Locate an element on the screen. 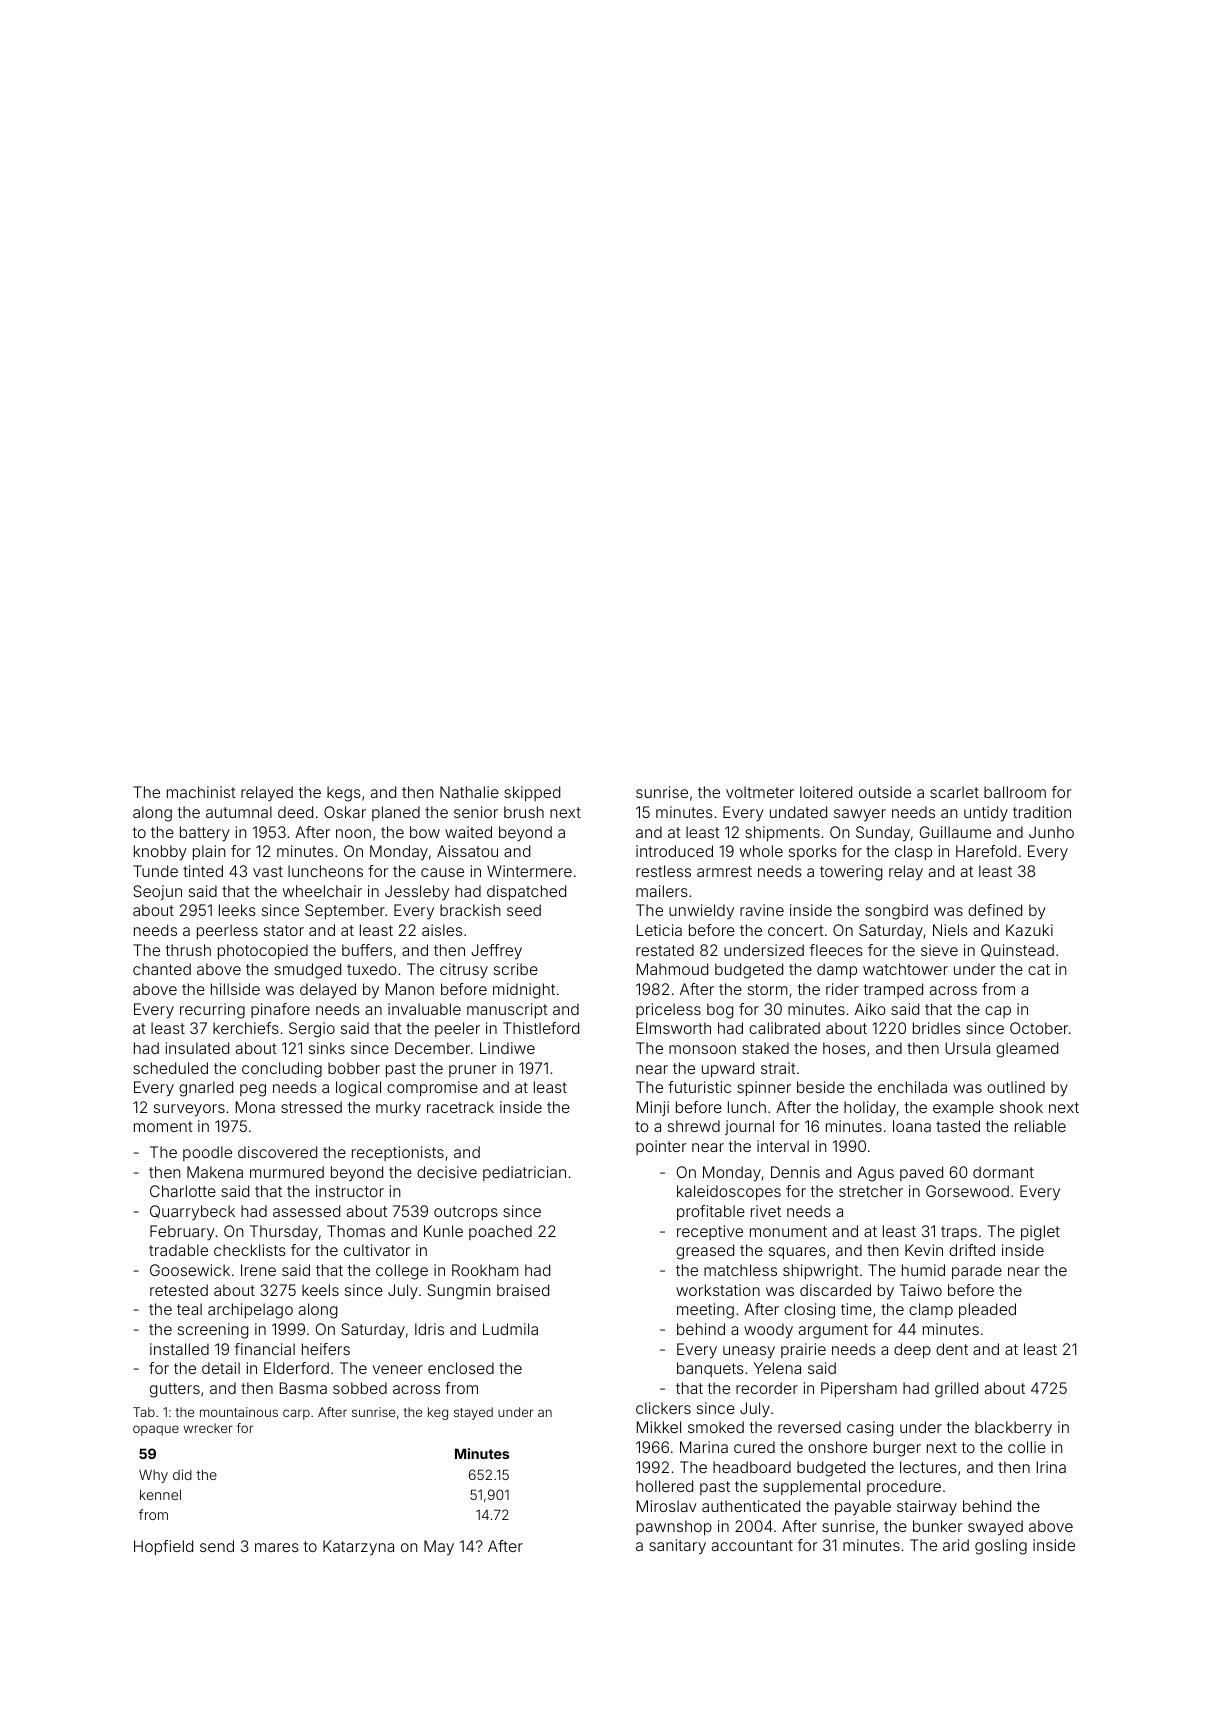 Image resolution: width=1217 pixels, height=1722 pixels. reversed is located at coordinates (809, 1427).
